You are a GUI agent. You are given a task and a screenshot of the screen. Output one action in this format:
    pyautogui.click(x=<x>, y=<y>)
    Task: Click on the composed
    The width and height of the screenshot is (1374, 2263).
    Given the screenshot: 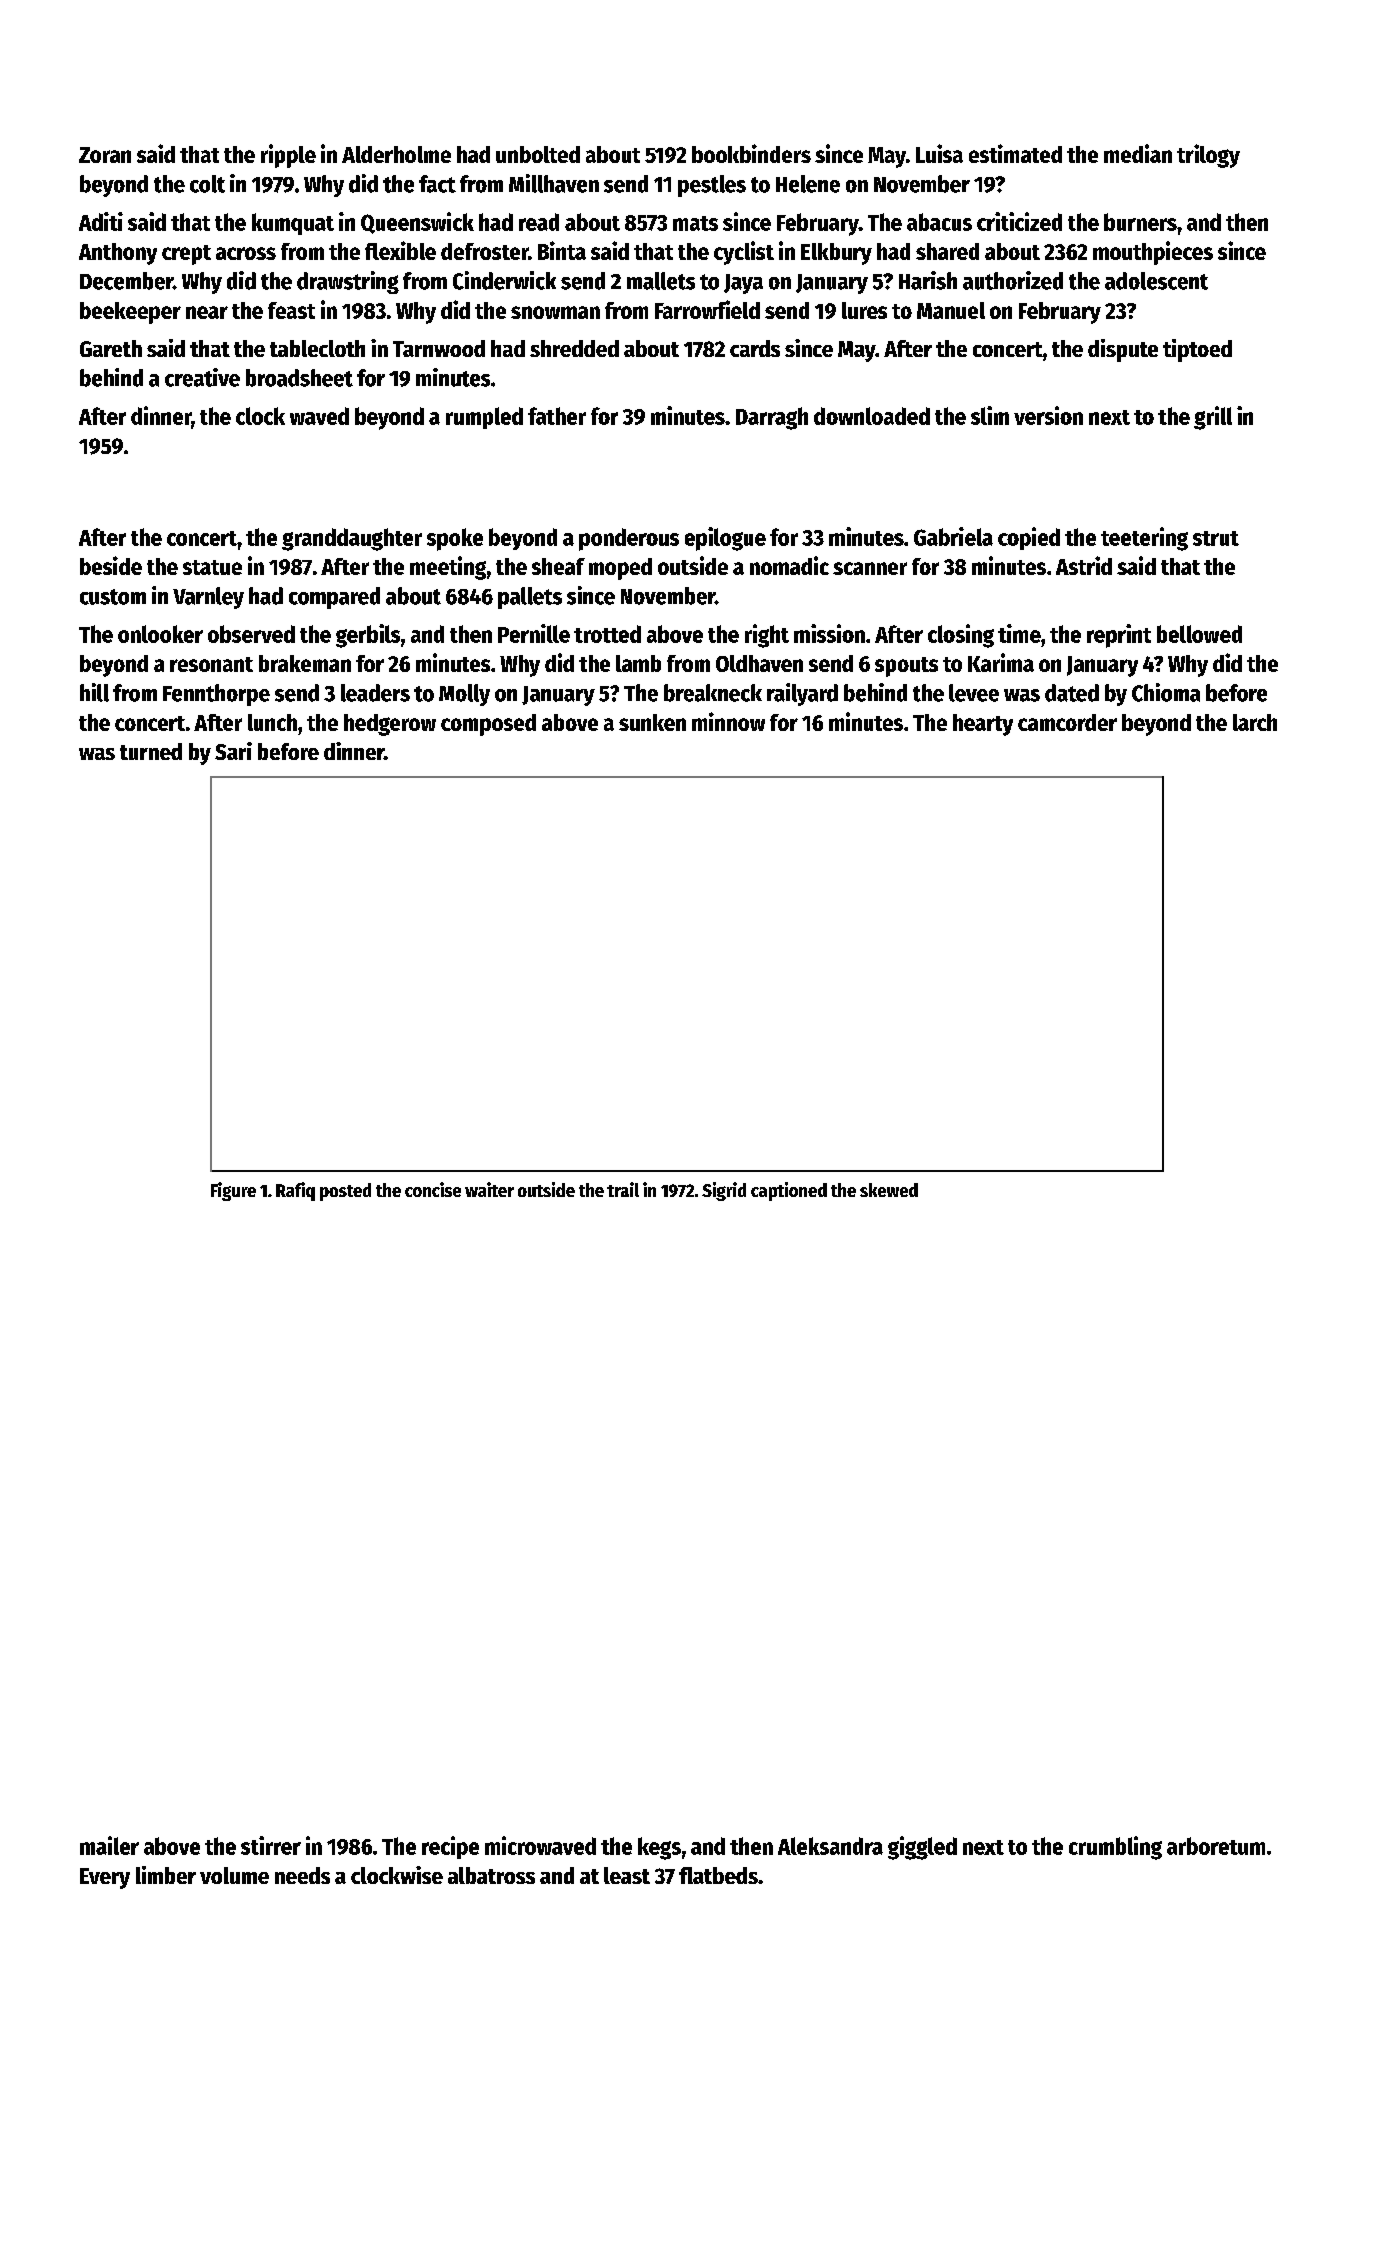 What is the action you would take?
    pyautogui.click(x=488, y=725)
